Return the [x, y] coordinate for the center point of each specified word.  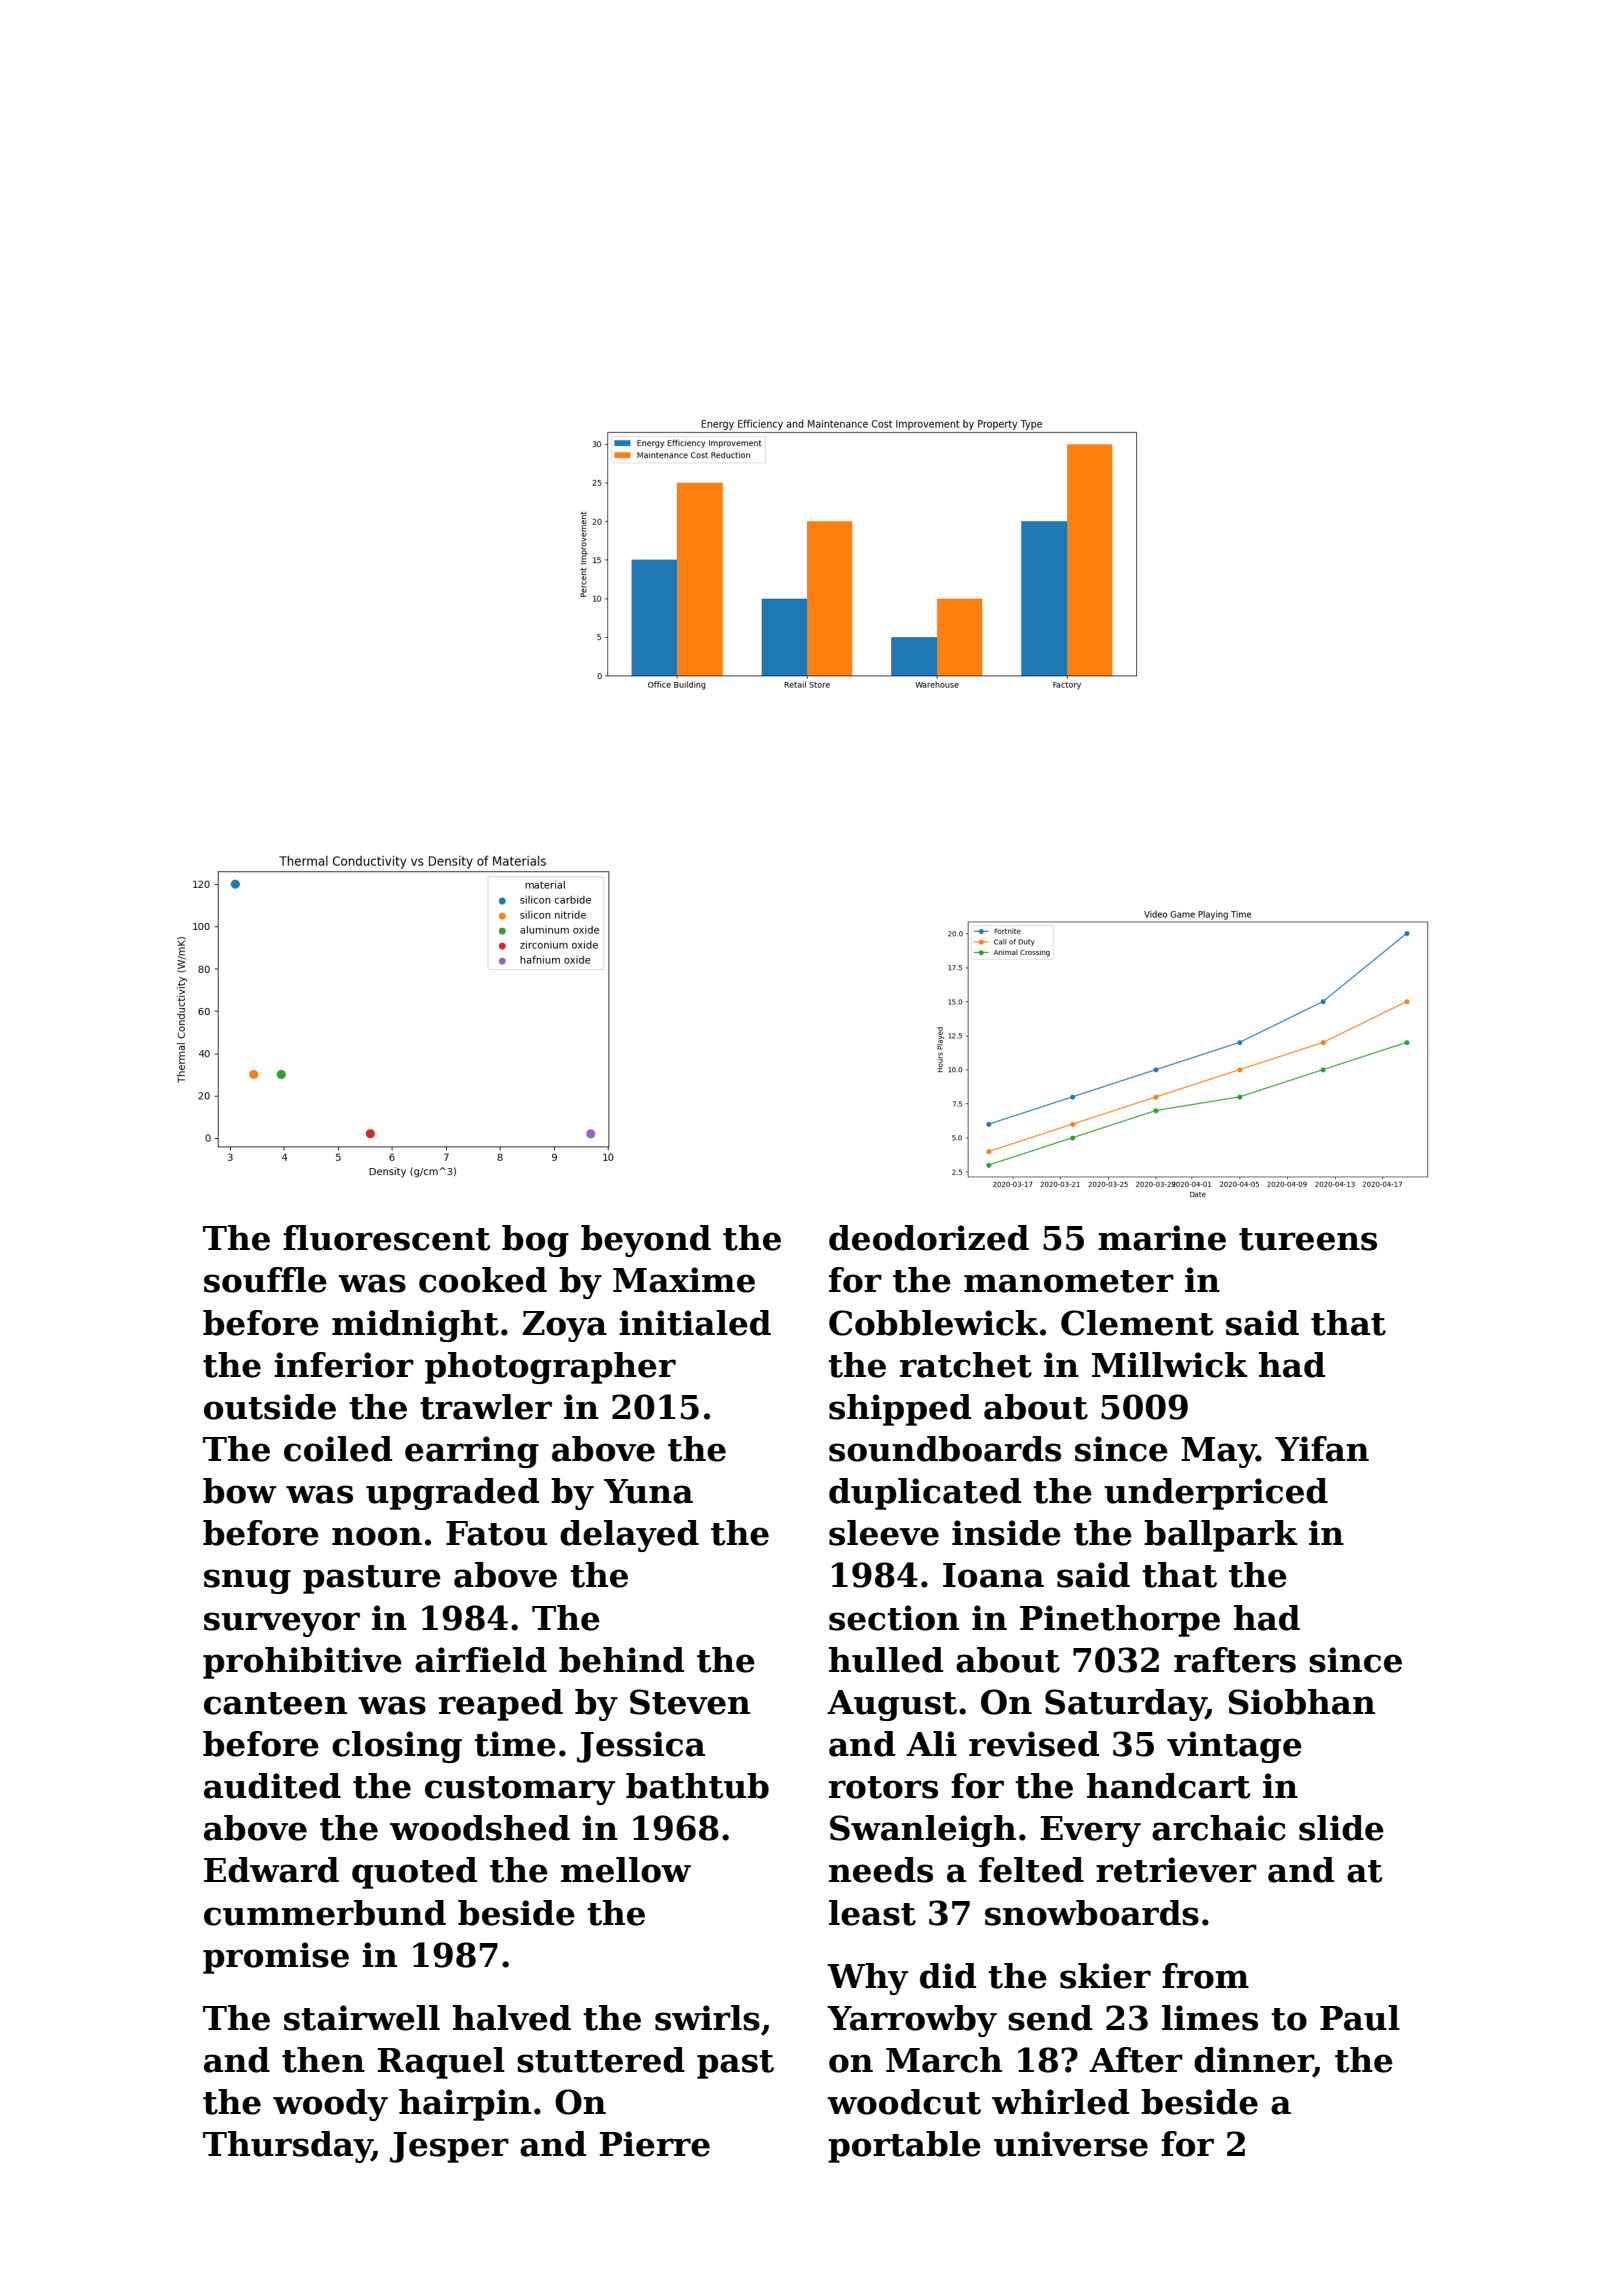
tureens [1308, 1239]
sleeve [884, 1533]
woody [330, 2105]
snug [247, 1581]
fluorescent [386, 1238]
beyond [646, 1241]
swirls [707, 2018]
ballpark [1221, 1536]
